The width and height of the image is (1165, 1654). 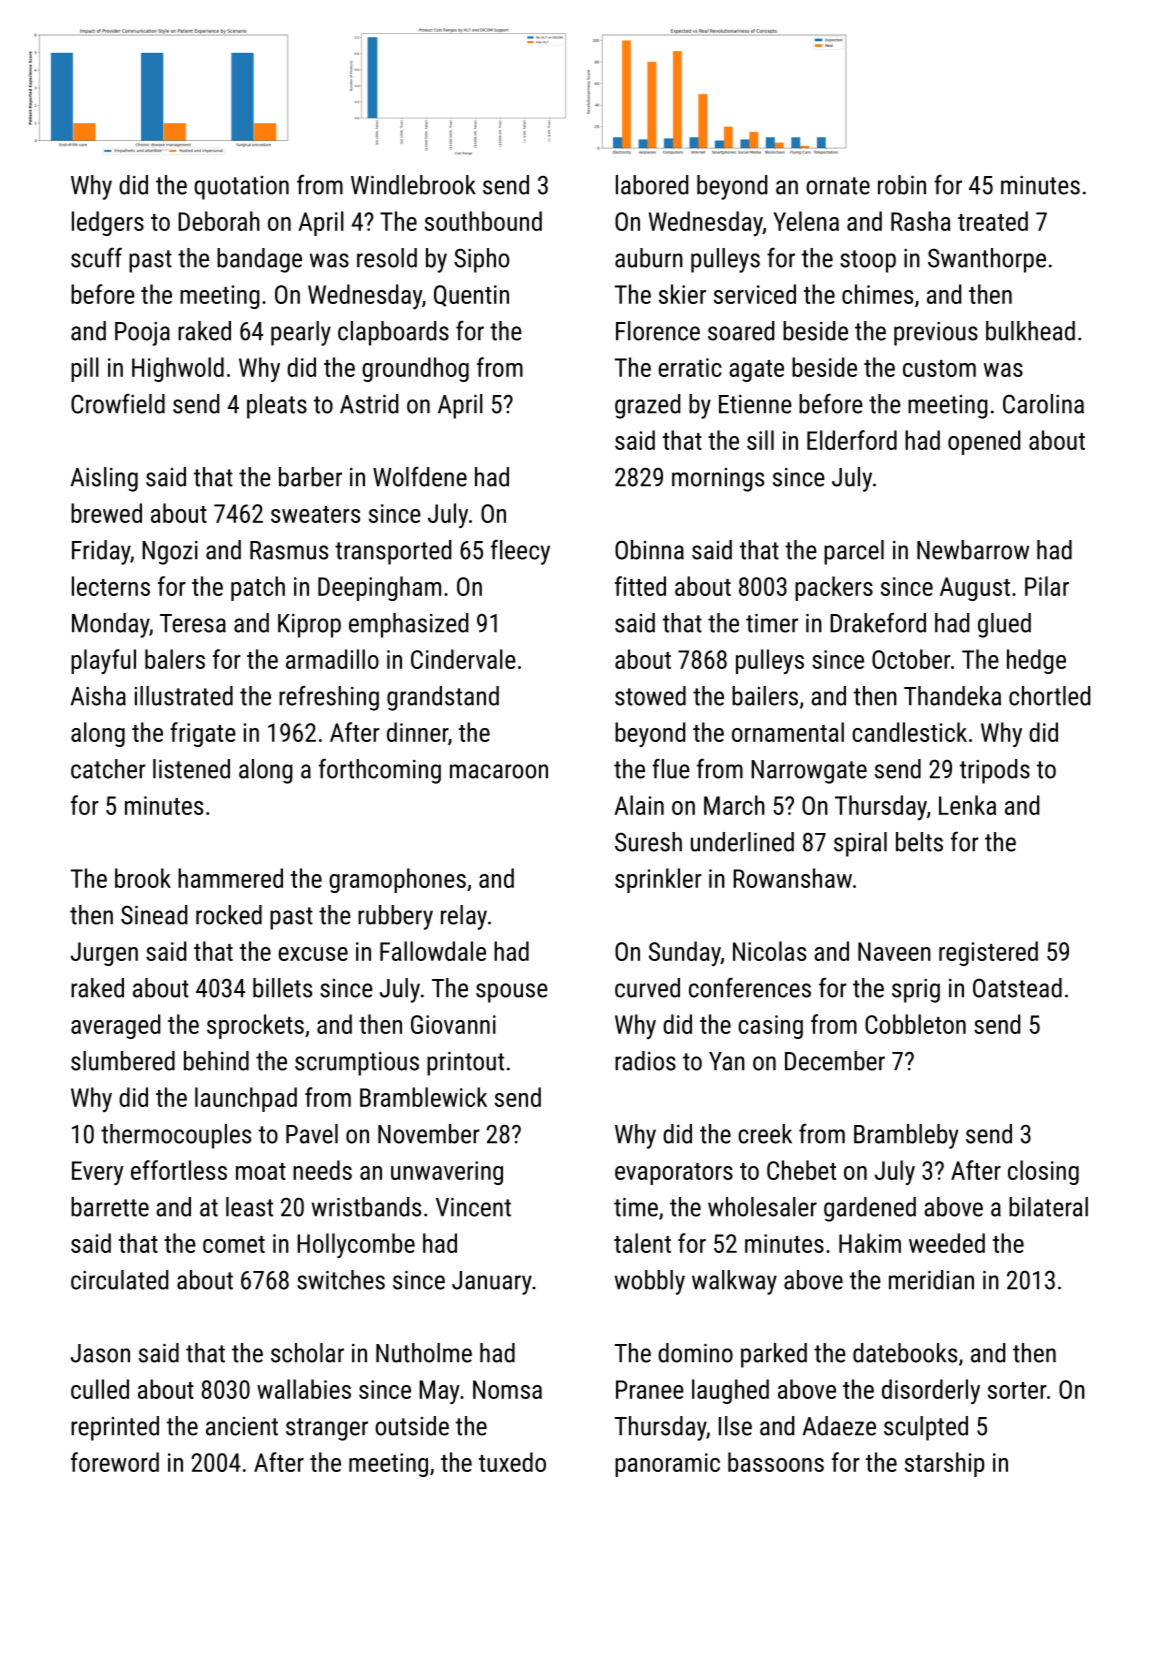 I want to click on catcher, so click(x=108, y=769).
